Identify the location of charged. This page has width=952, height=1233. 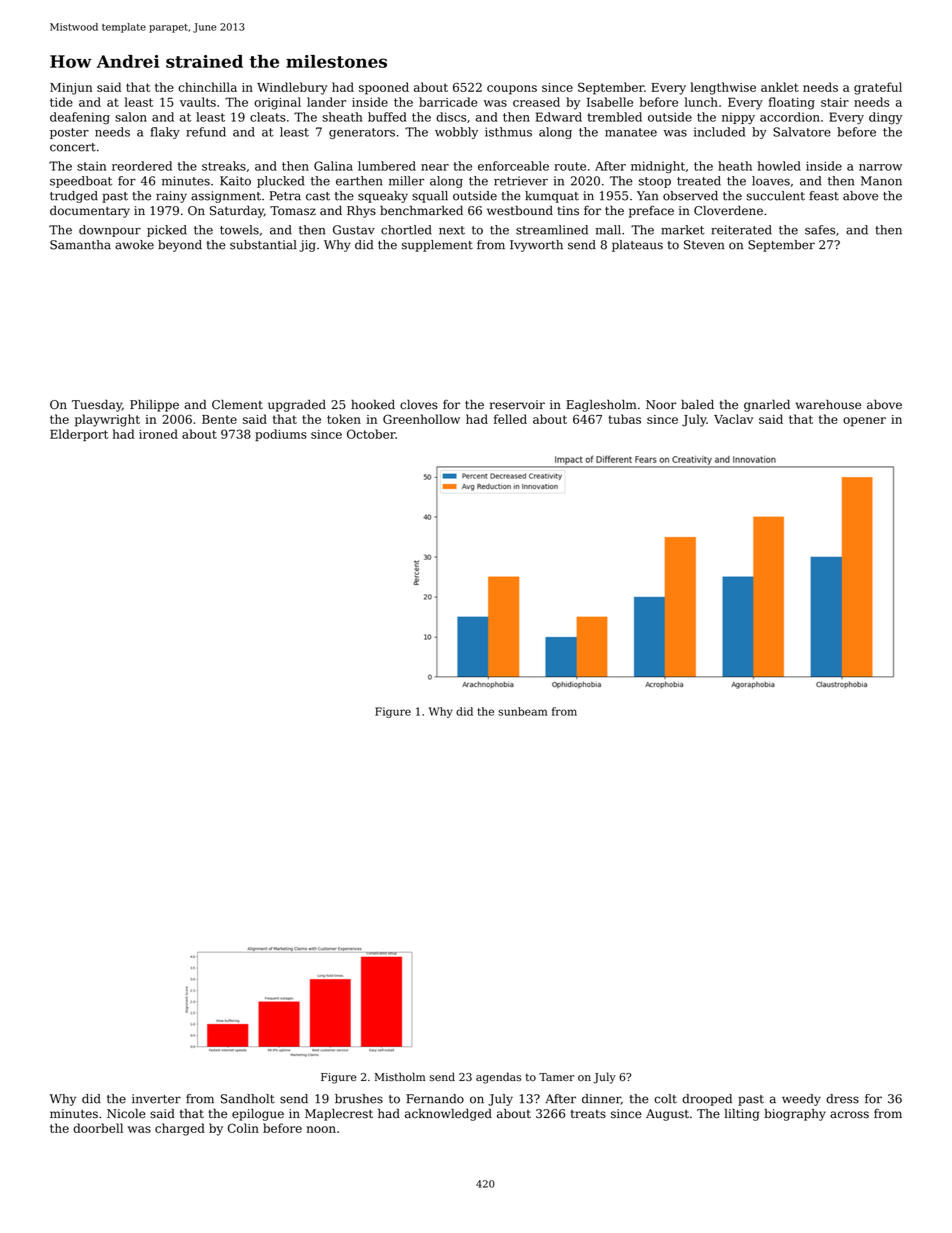
(180, 1129).
